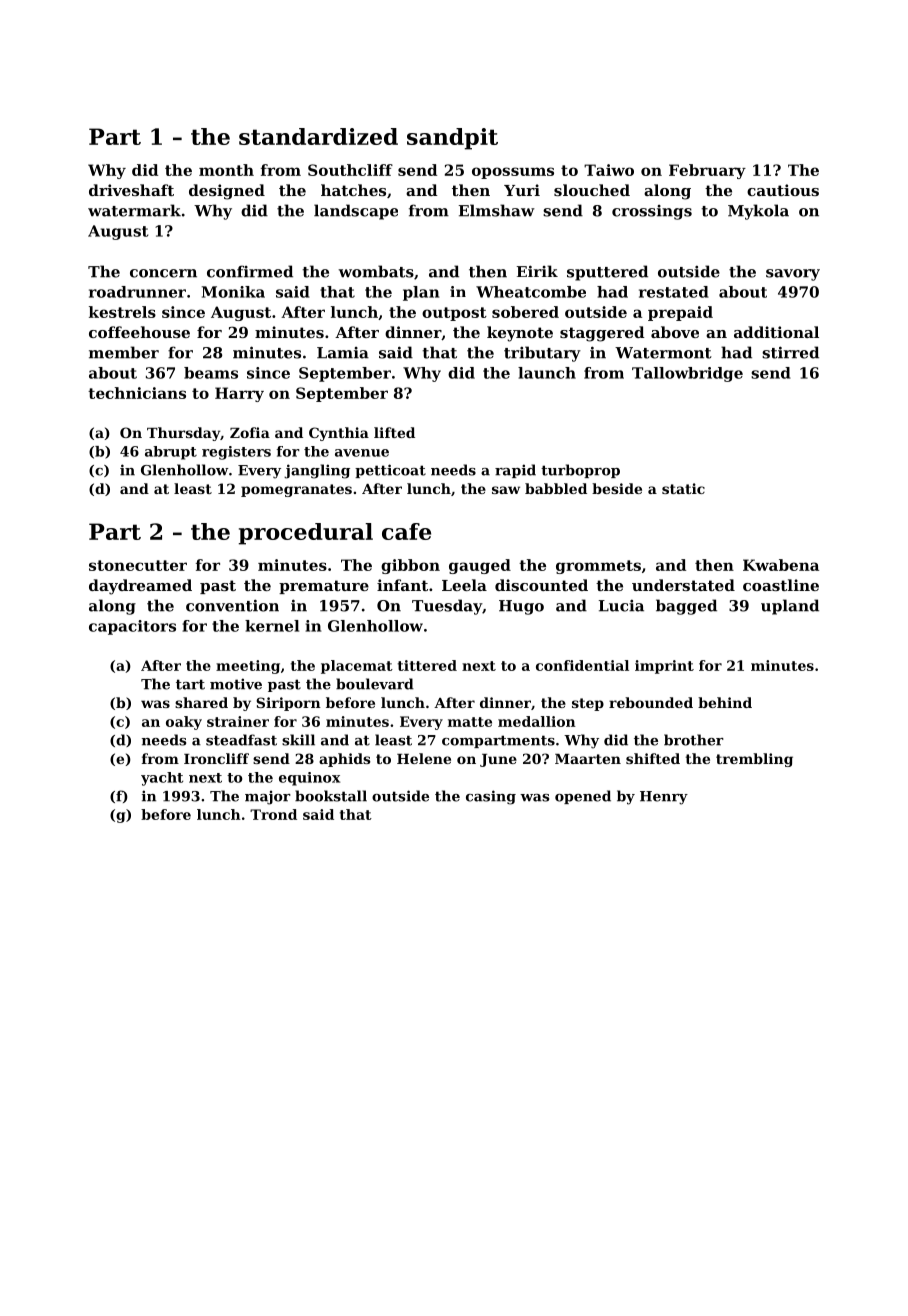 Image resolution: width=908 pixels, height=1316 pixels. I want to click on Eirik, so click(537, 271).
